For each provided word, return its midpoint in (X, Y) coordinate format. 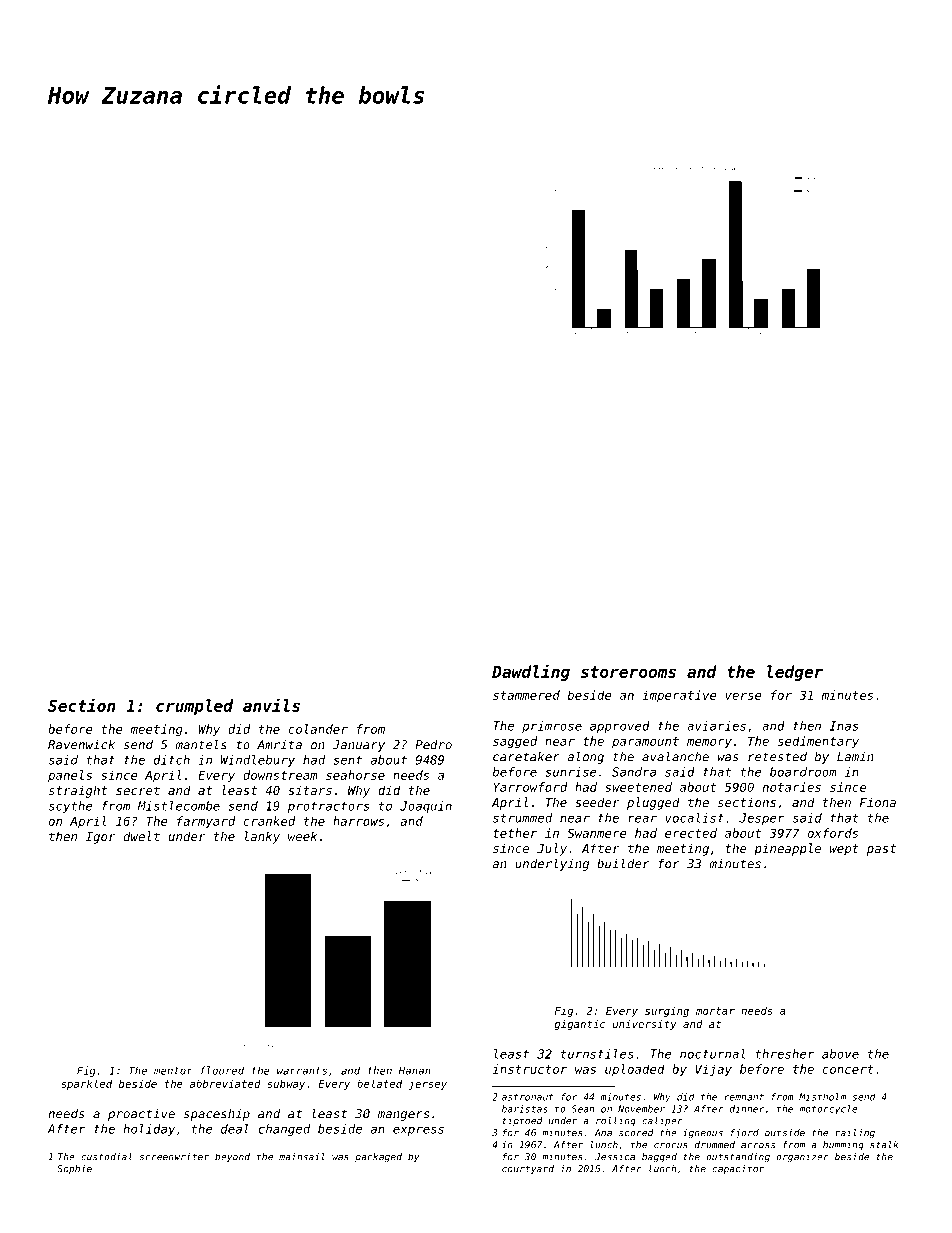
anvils (271, 705)
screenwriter (174, 1157)
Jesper (762, 819)
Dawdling (531, 672)
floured (222, 1070)
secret (138, 790)
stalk (884, 1145)
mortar (715, 1011)
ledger (795, 673)
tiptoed (522, 1121)
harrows (358, 821)
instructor (530, 1069)
